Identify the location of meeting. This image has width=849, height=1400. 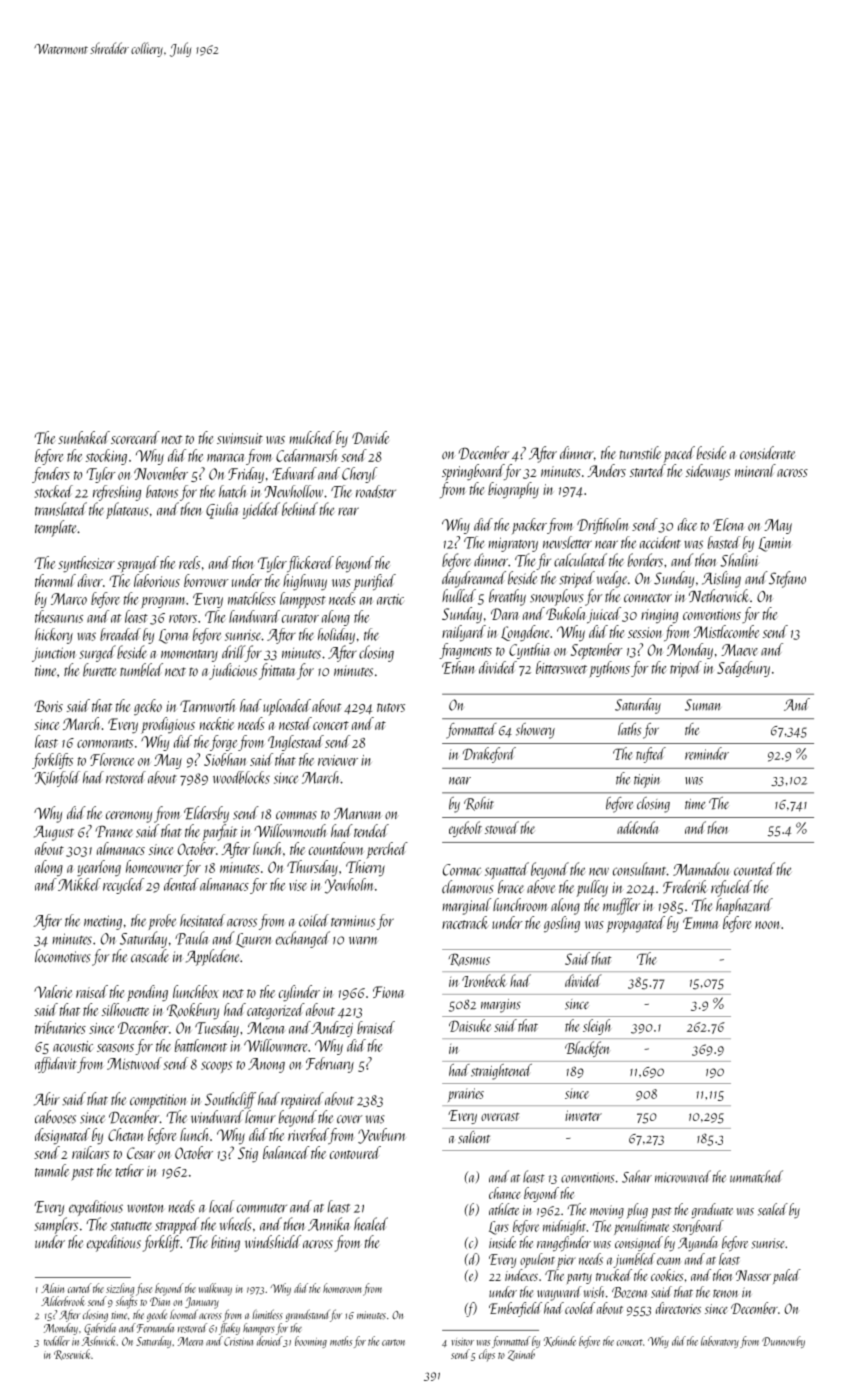
(103, 922).
